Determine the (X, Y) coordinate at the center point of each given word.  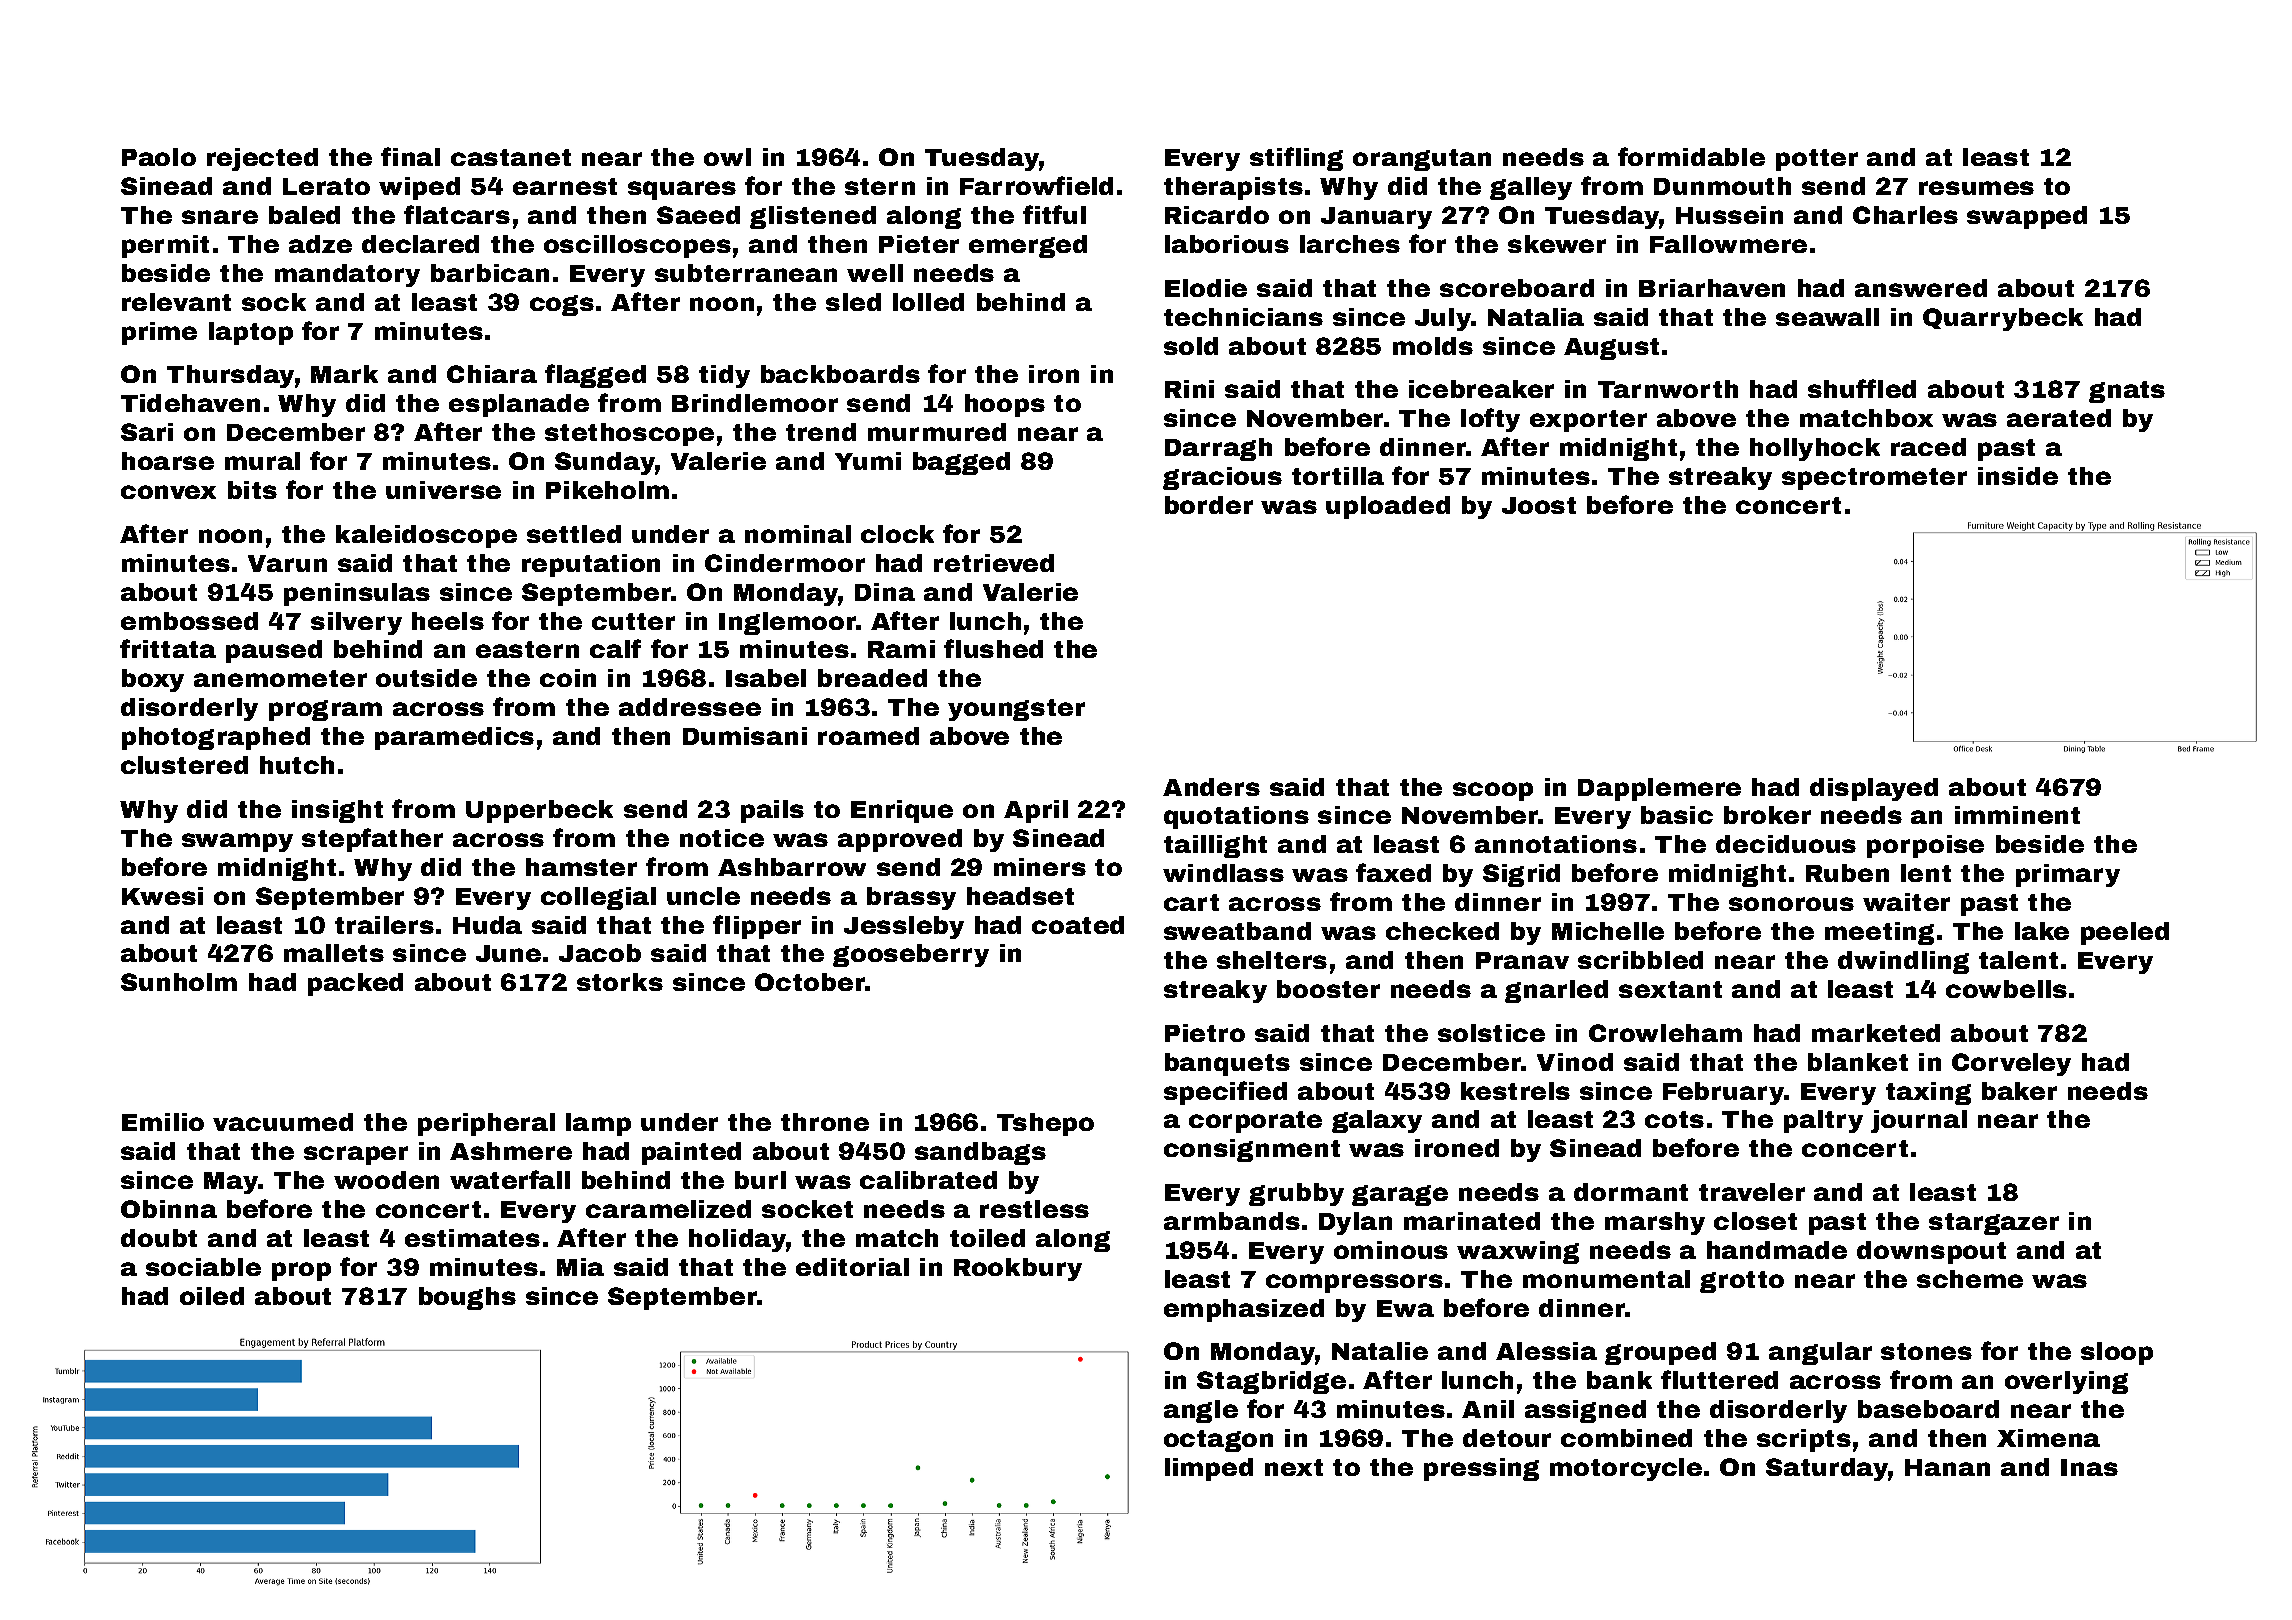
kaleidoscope (426, 536)
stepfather (372, 840)
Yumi (868, 461)
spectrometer (1874, 479)
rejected (262, 159)
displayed (1874, 789)
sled (853, 302)
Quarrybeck (2003, 319)
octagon (1218, 1441)
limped (1209, 1469)
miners (1040, 867)
